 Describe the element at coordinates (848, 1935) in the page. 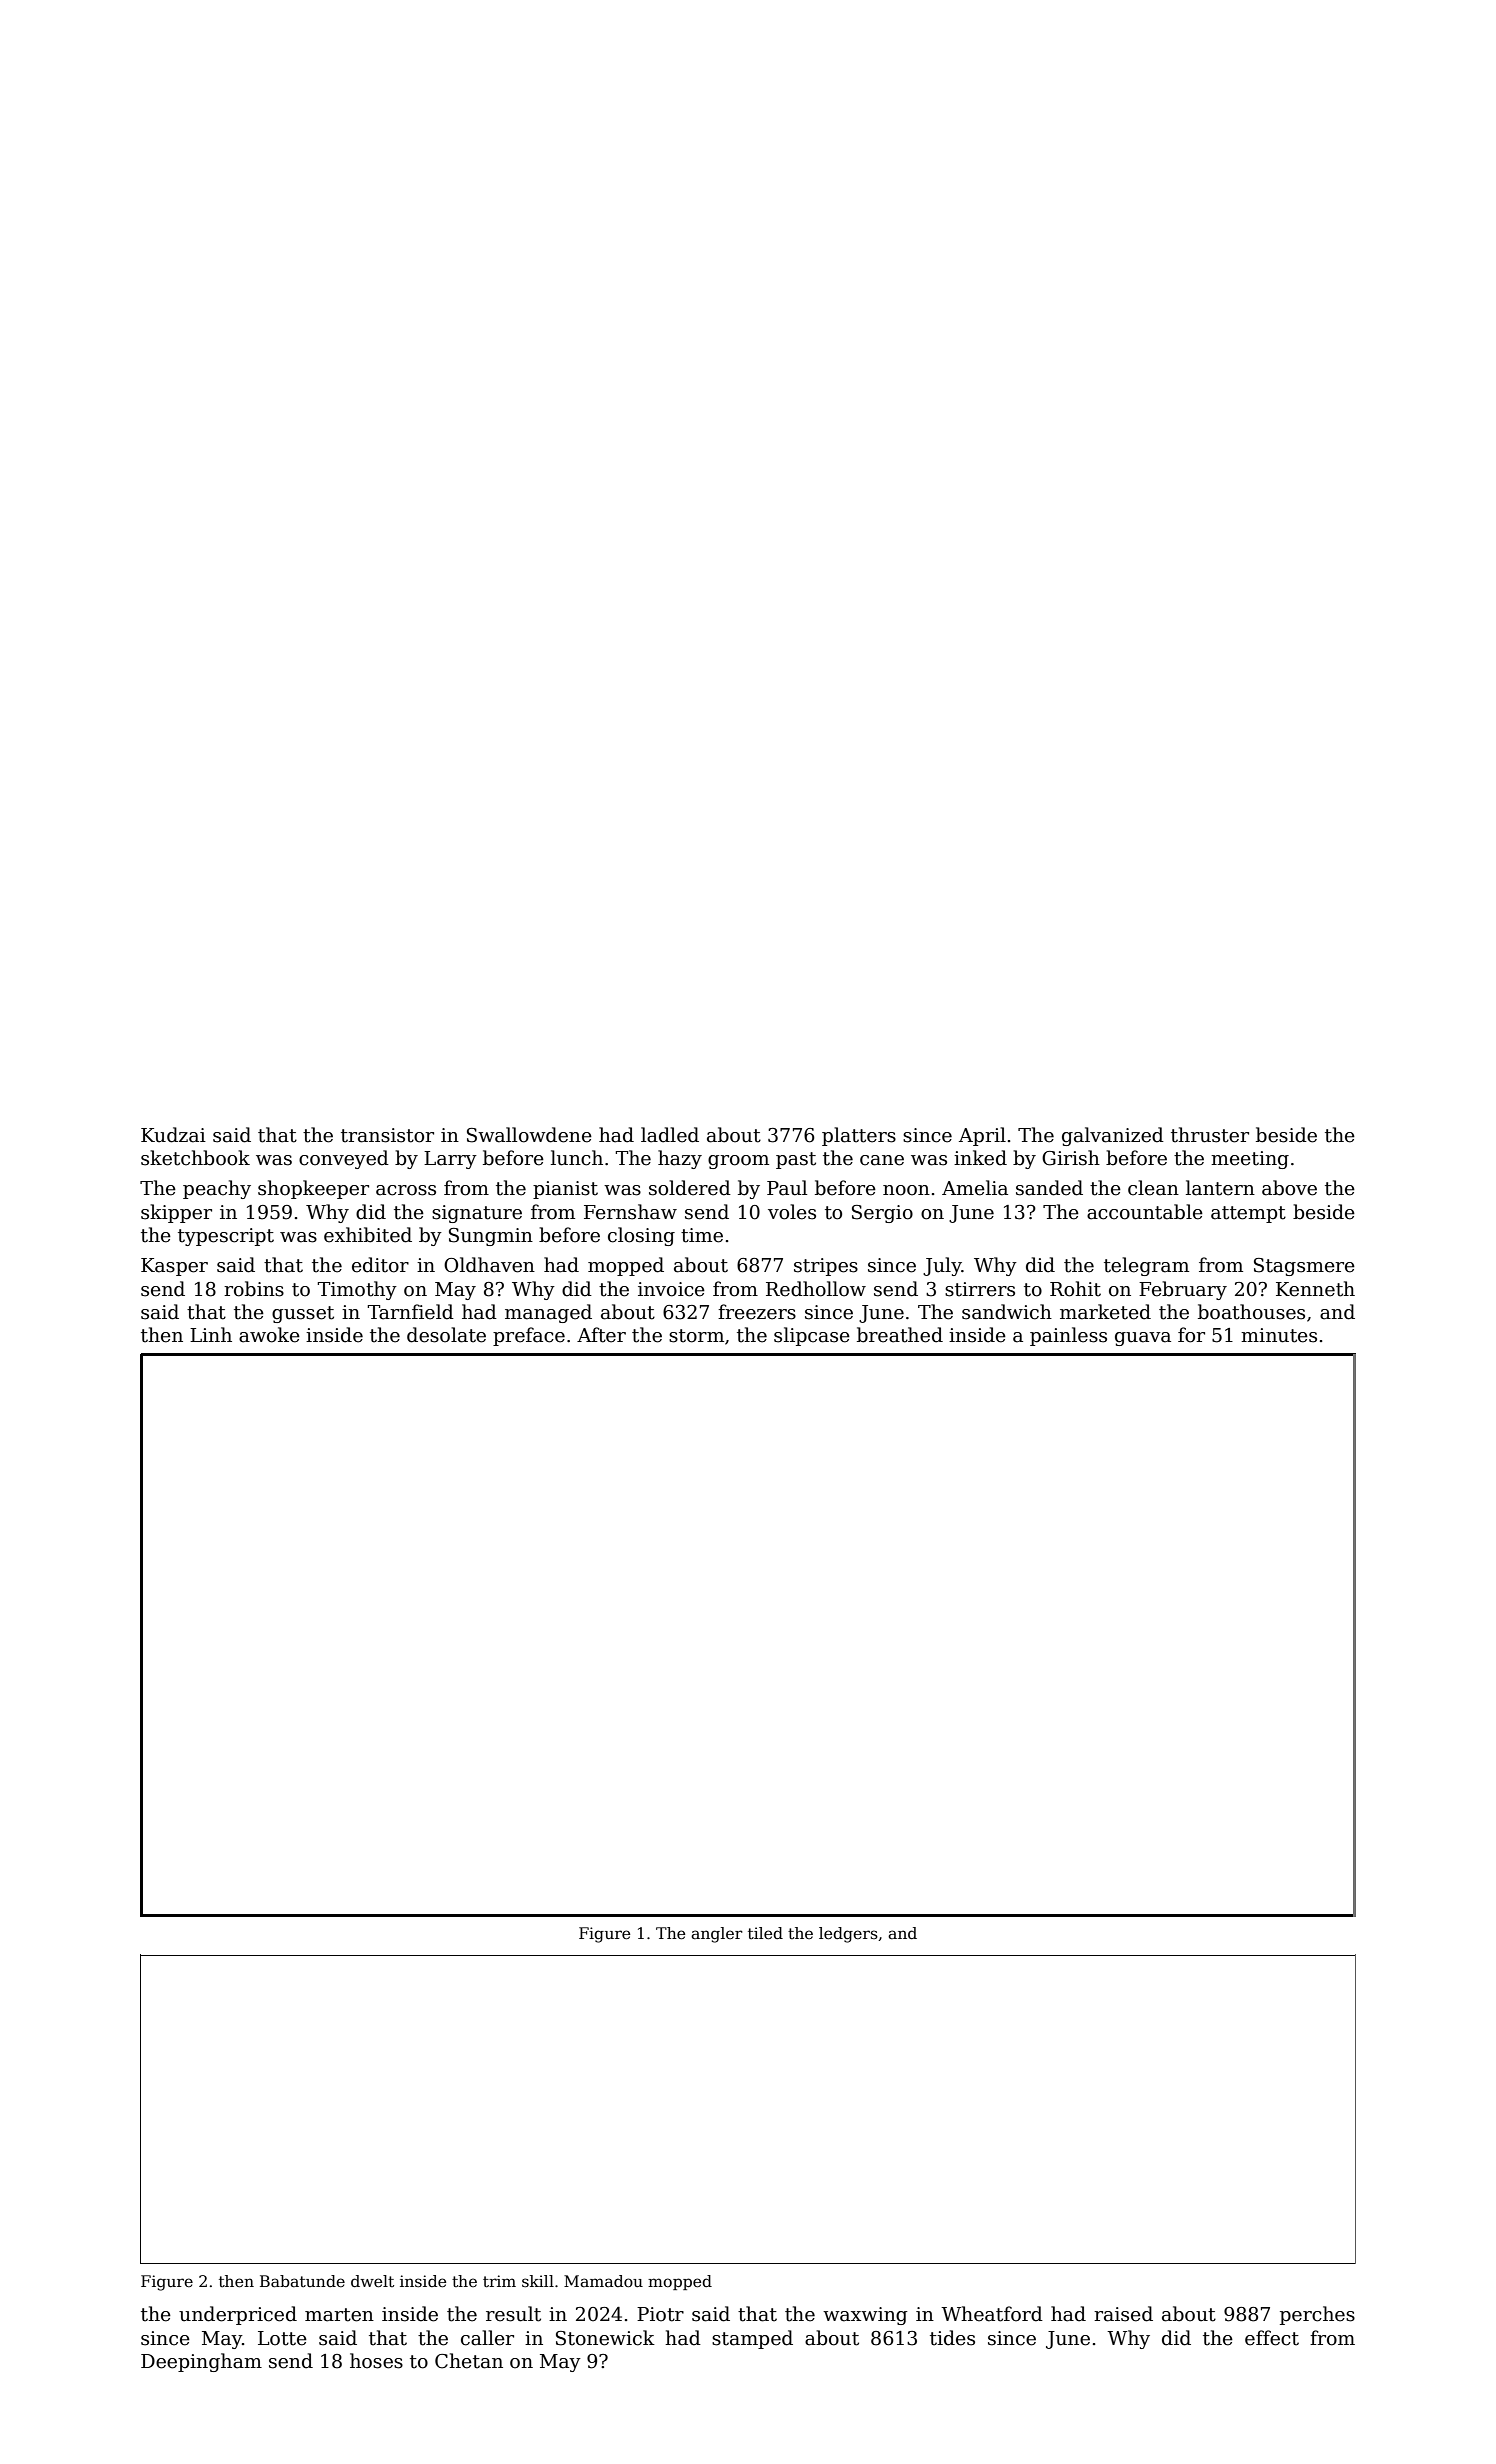

I see `ledgers` at that location.
